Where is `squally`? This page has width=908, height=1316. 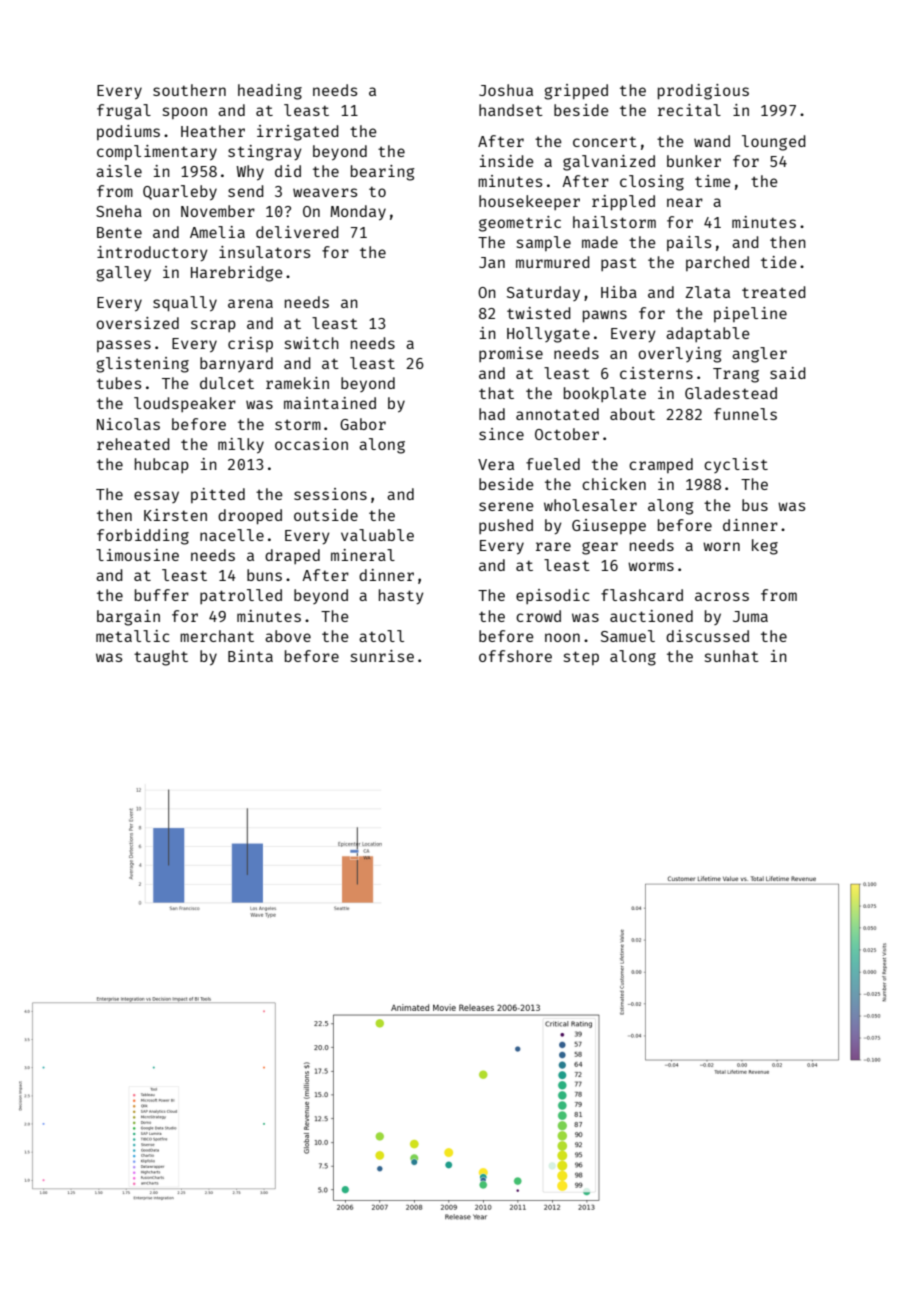
squally is located at coordinates (185, 304).
